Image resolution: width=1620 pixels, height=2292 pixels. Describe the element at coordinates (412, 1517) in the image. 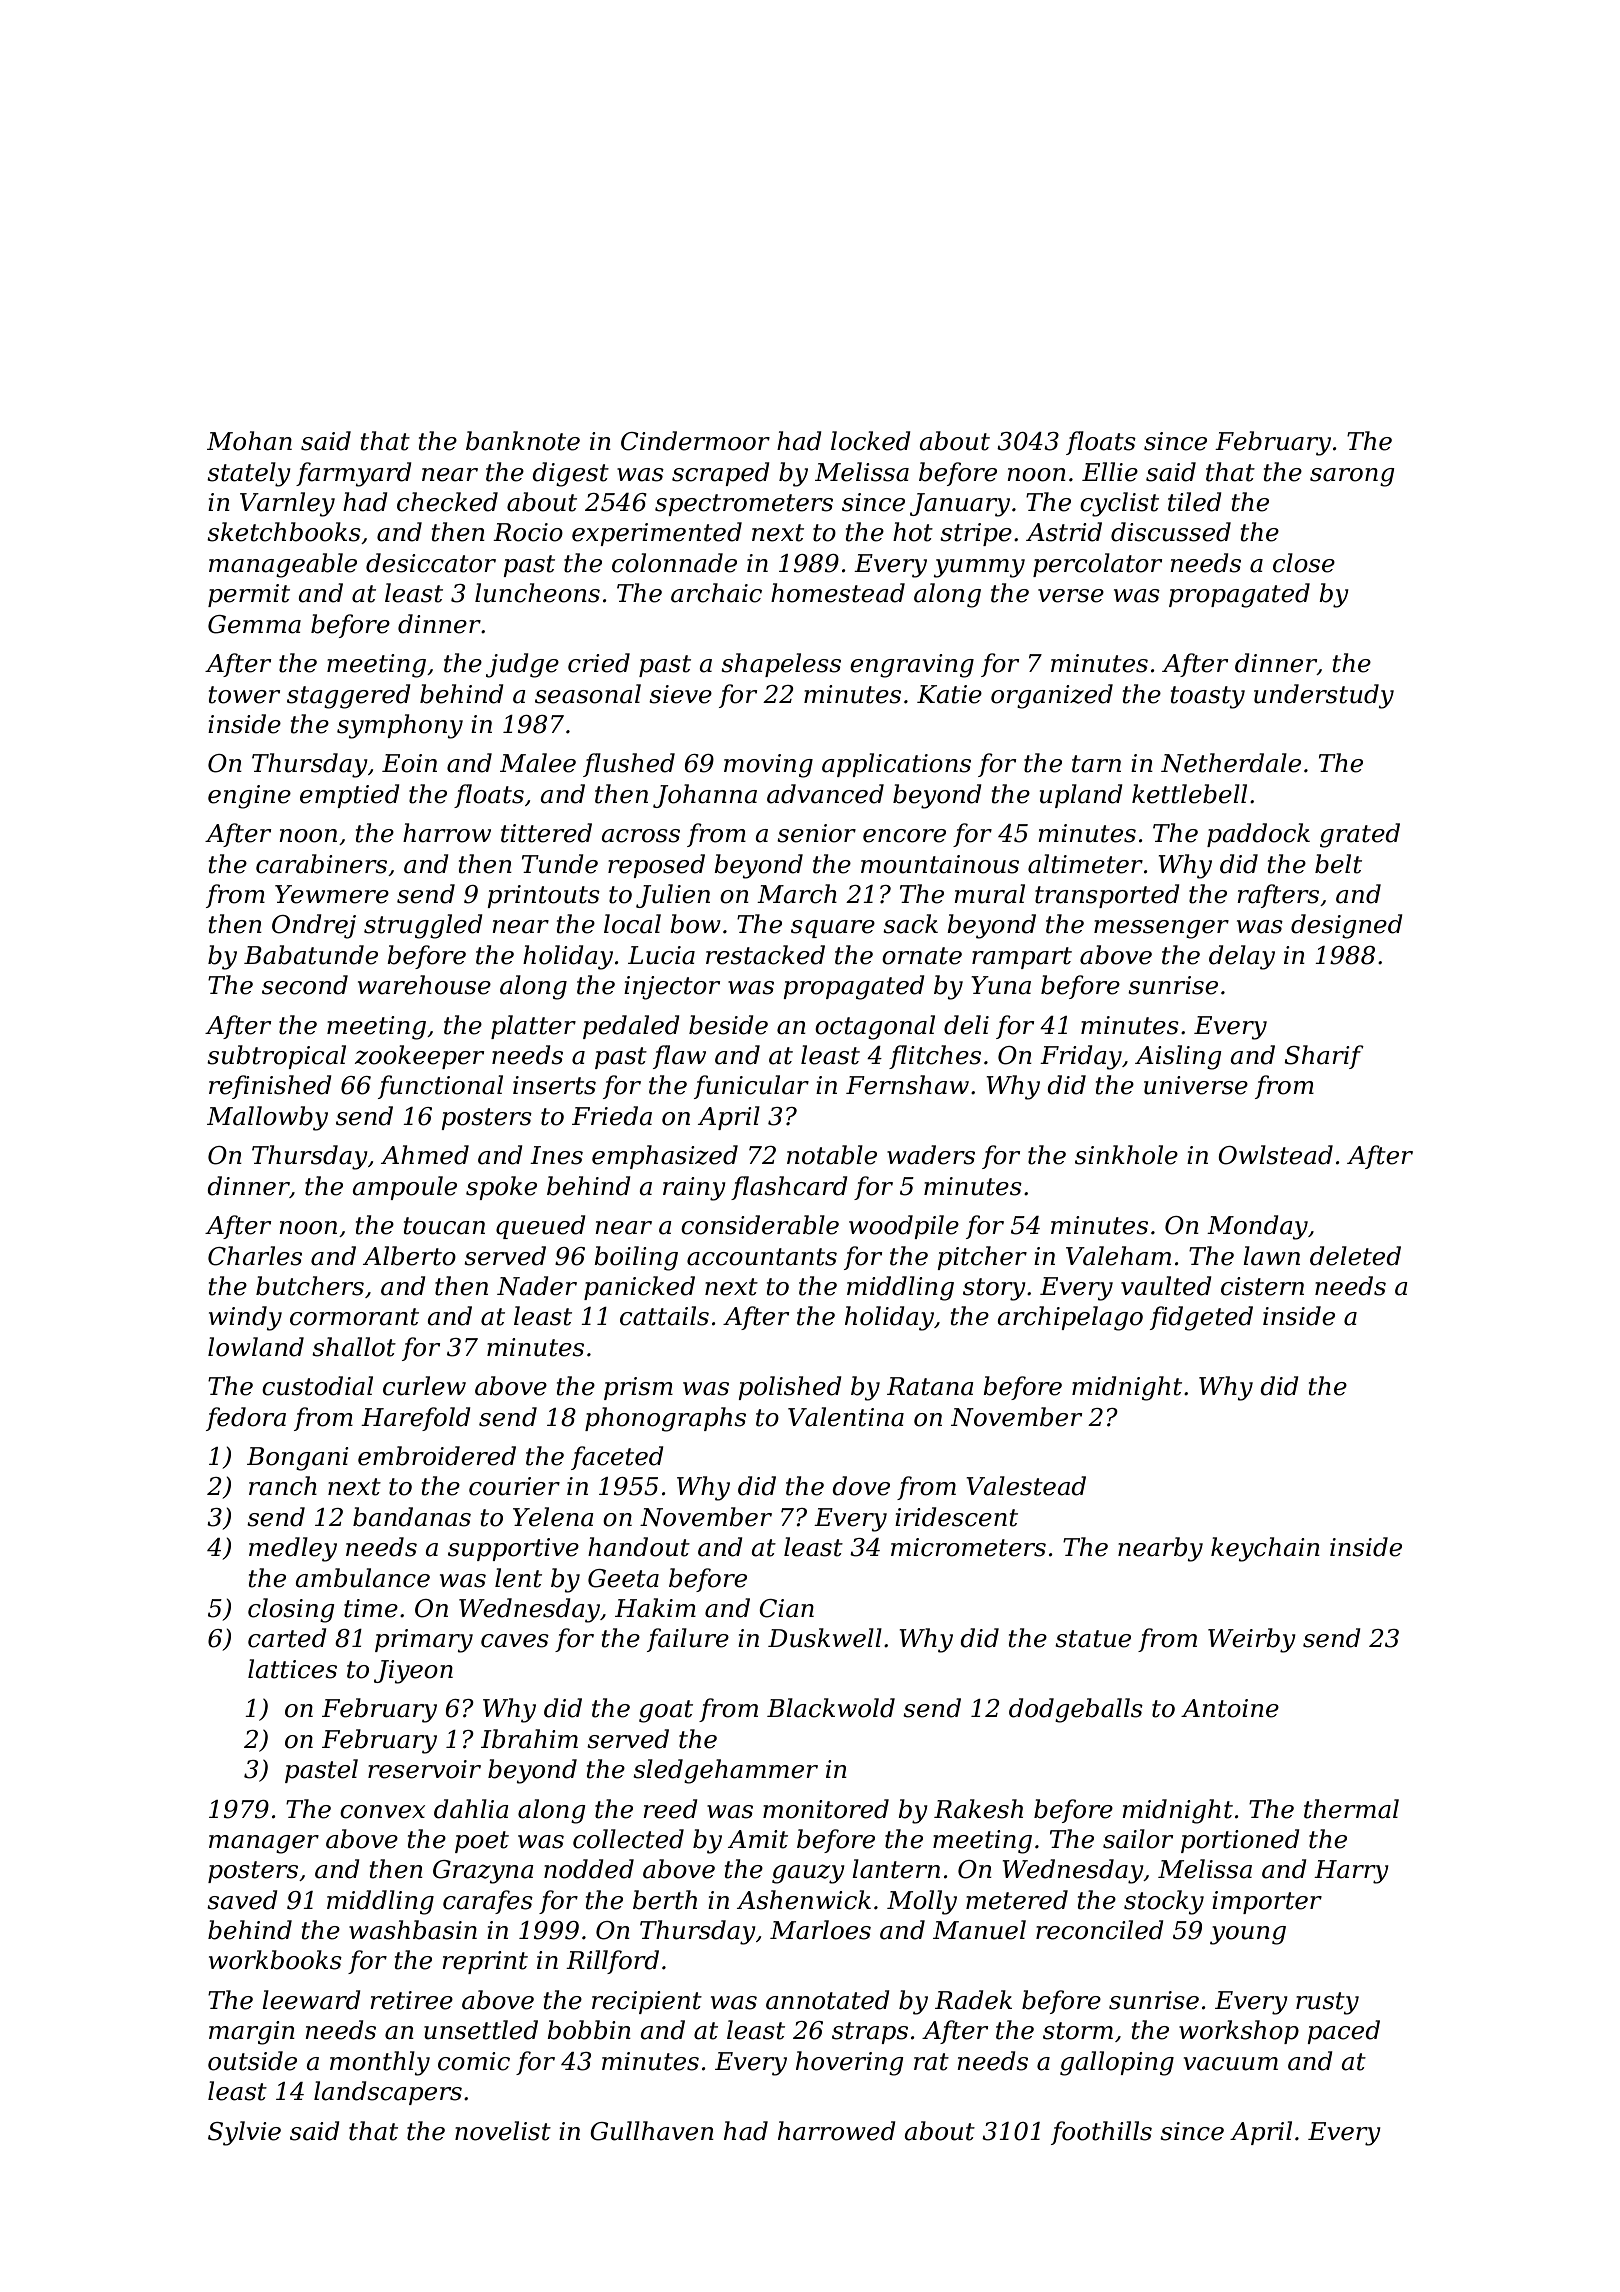

I see `bandanas` at that location.
